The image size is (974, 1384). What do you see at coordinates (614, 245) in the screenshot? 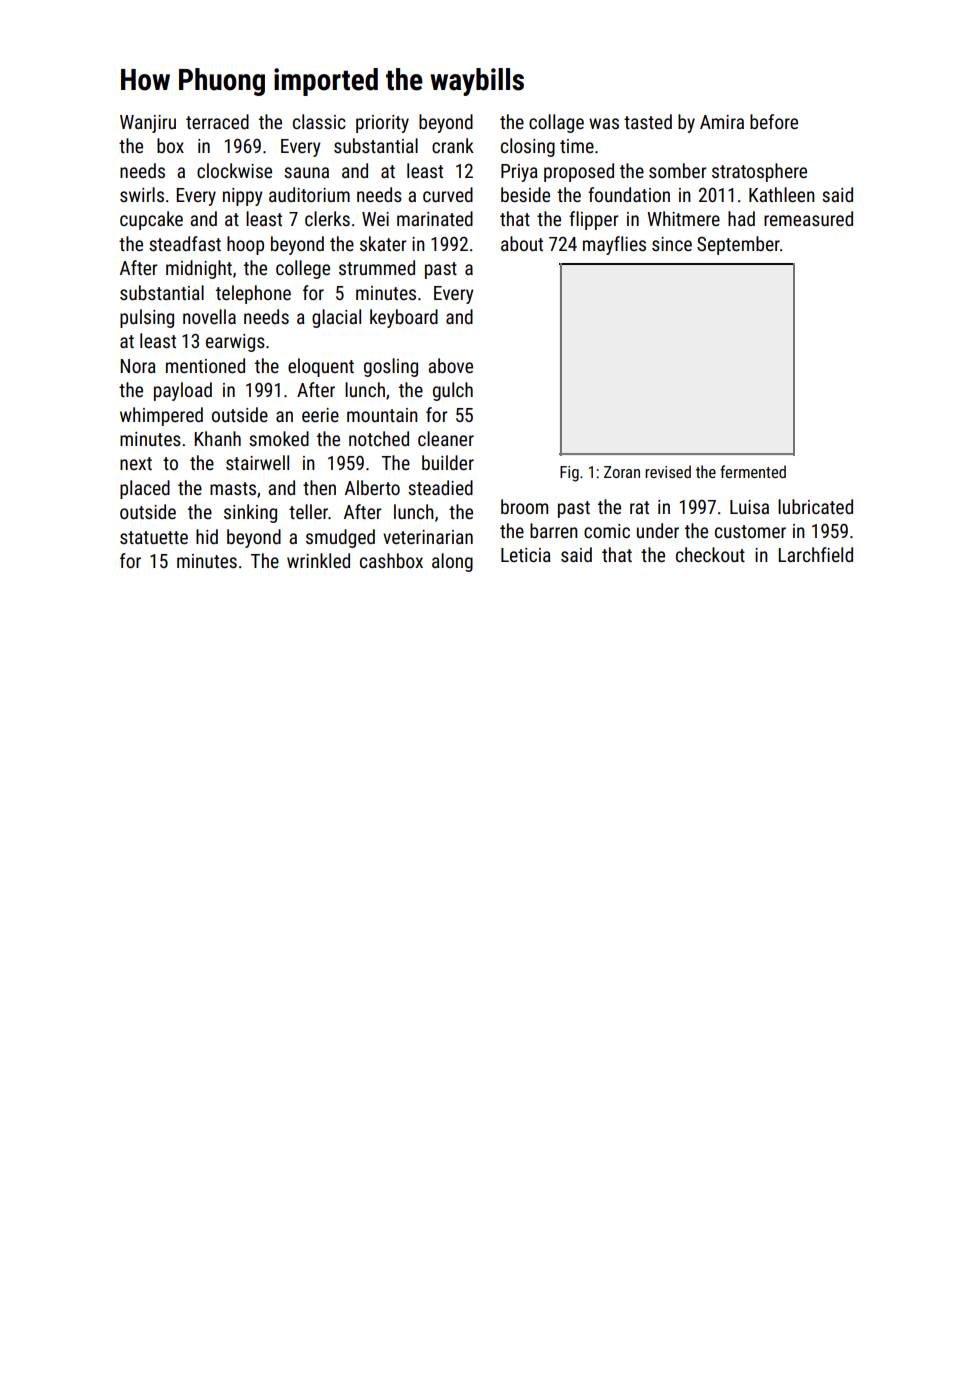
I see `mayflies` at bounding box center [614, 245].
